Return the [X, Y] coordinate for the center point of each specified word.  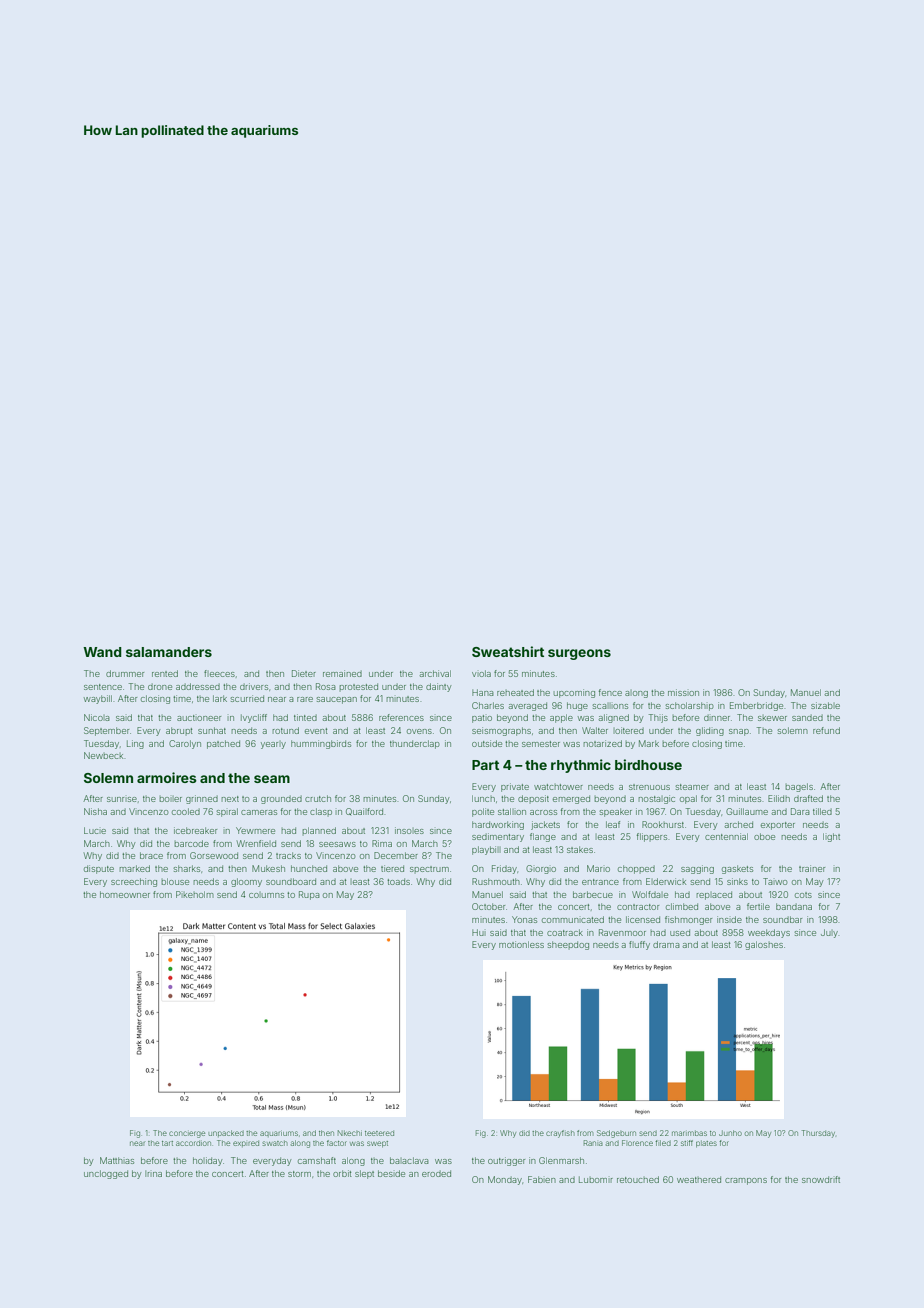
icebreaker [195, 830]
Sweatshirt [508, 651]
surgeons [579, 654]
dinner [717, 718]
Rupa [309, 895]
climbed [682, 906]
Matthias [117, 1160]
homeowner [125, 894]
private [515, 787]
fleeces [219, 673]
